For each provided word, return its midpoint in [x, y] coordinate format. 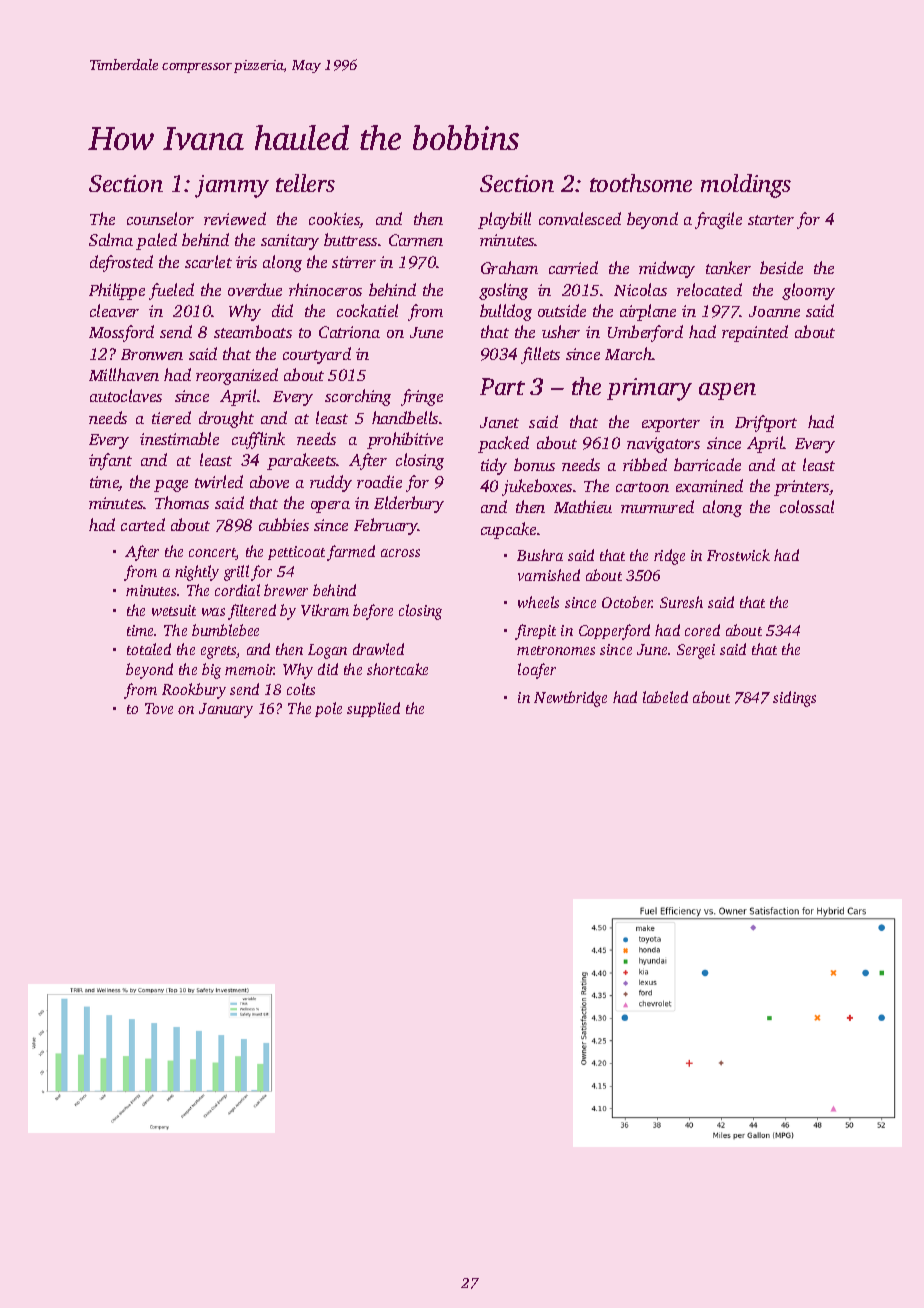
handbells [405, 417]
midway [667, 269]
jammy [232, 186]
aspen [727, 391]
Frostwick [738, 555]
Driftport [766, 423]
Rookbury [194, 691]
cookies [334, 220]
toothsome [641, 183]
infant [110, 461]
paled [156, 241]
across [400, 553]
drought [226, 419]
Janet [499, 422]
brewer [286, 590]
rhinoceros [325, 289]
